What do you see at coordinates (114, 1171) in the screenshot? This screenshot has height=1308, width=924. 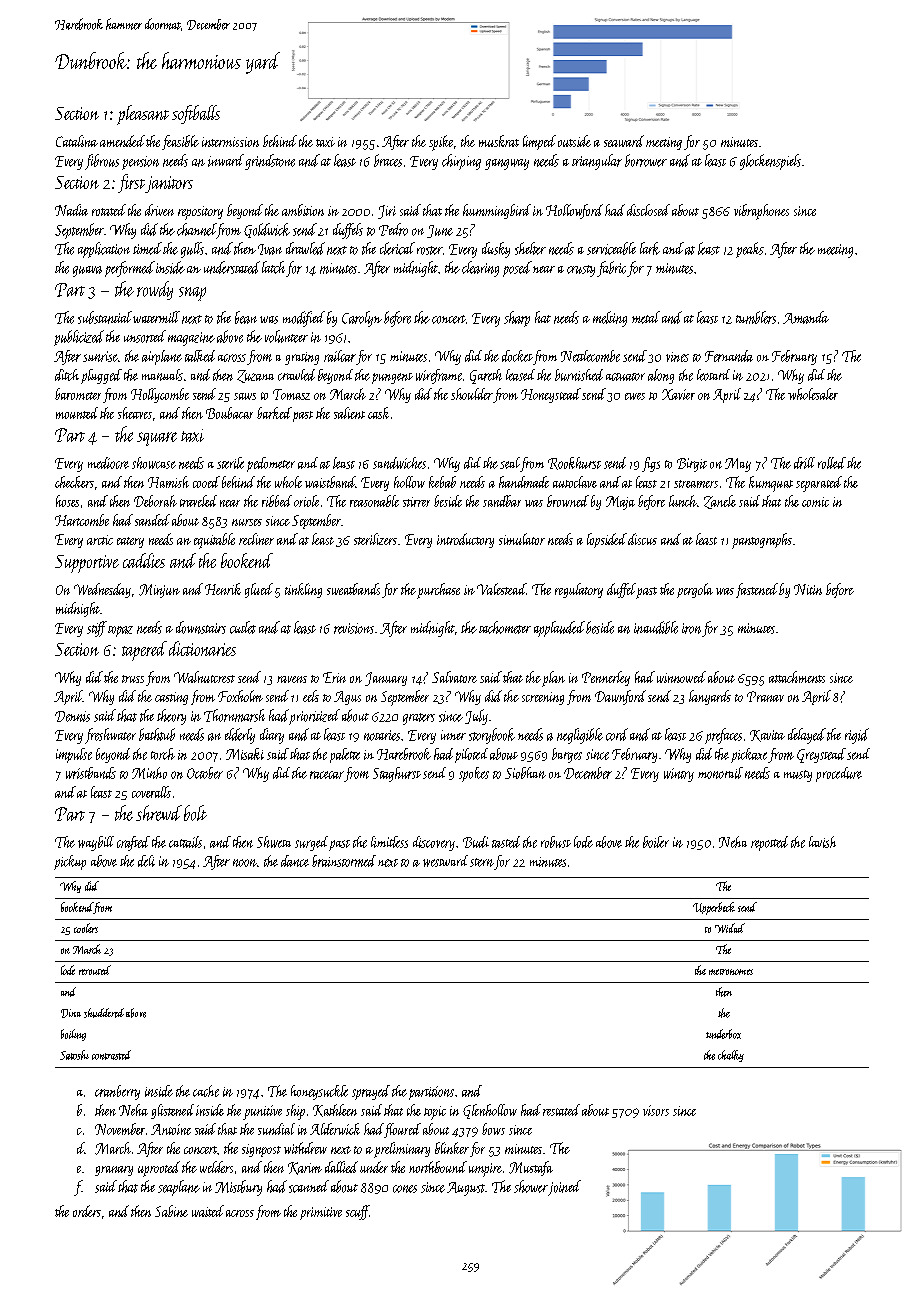 I see `granary` at bounding box center [114, 1171].
